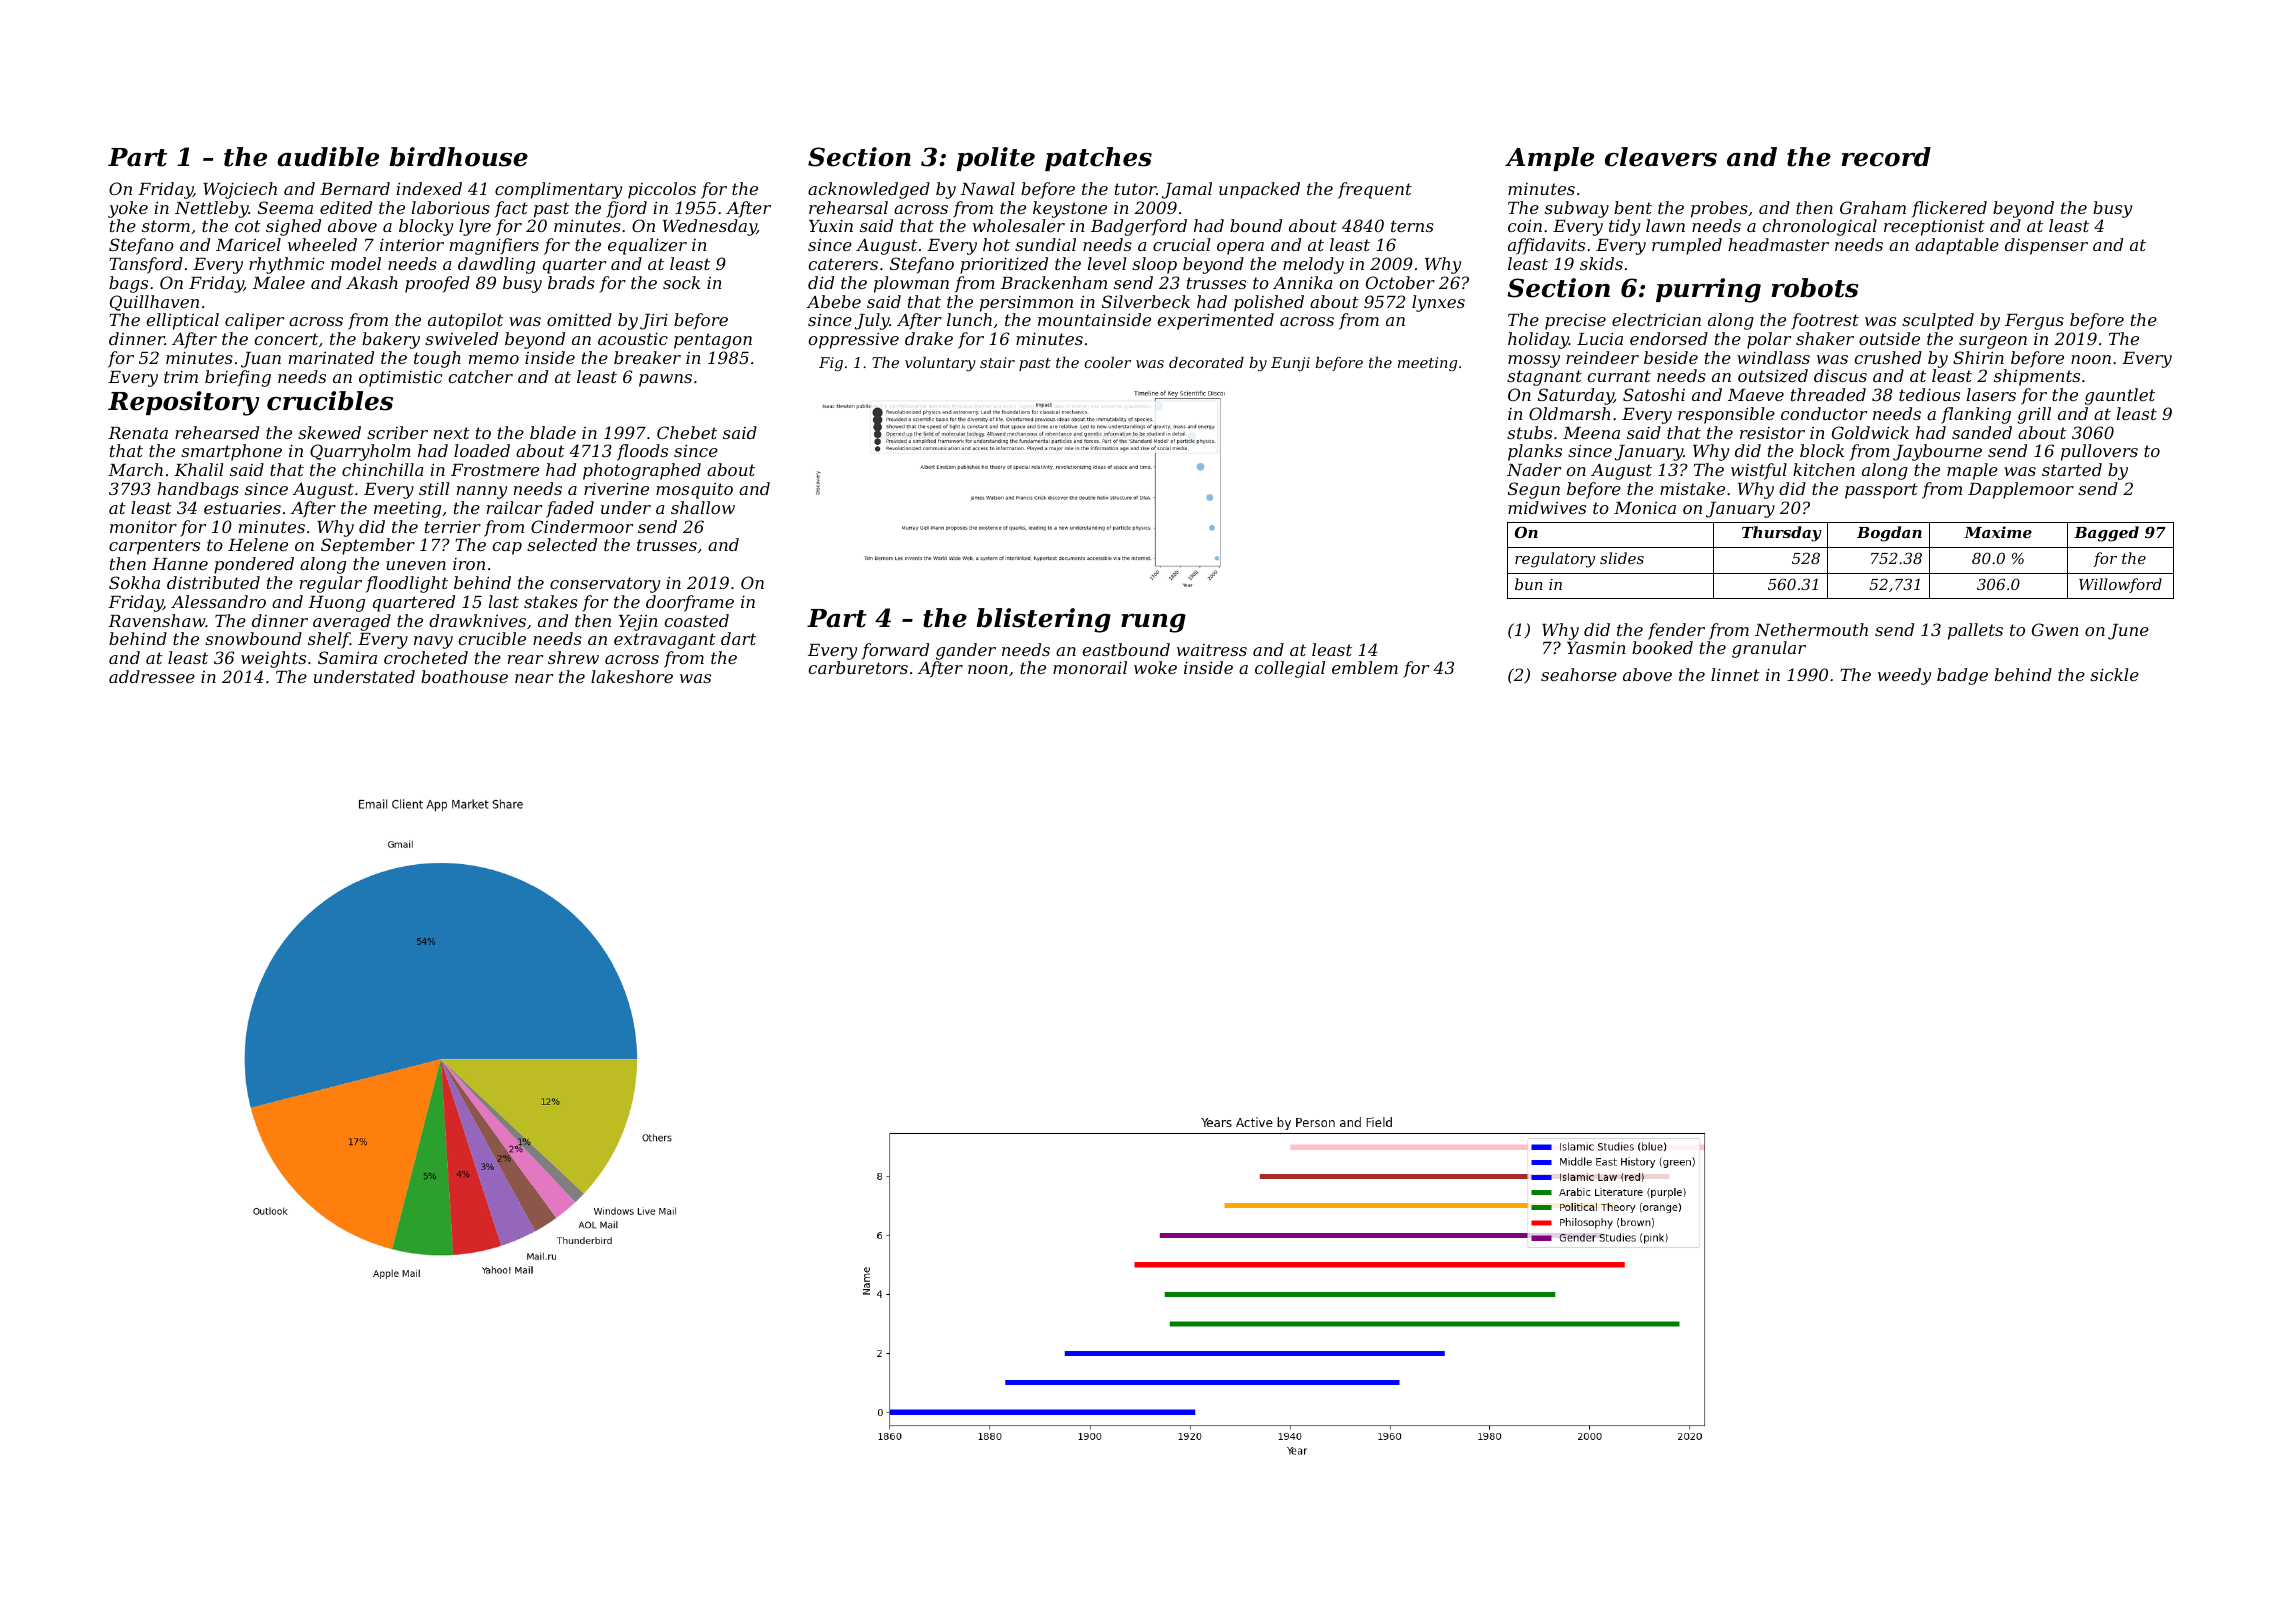 The width and height of the page is (2282, 1614). I want to click on emblem, so click(1365, 667).
